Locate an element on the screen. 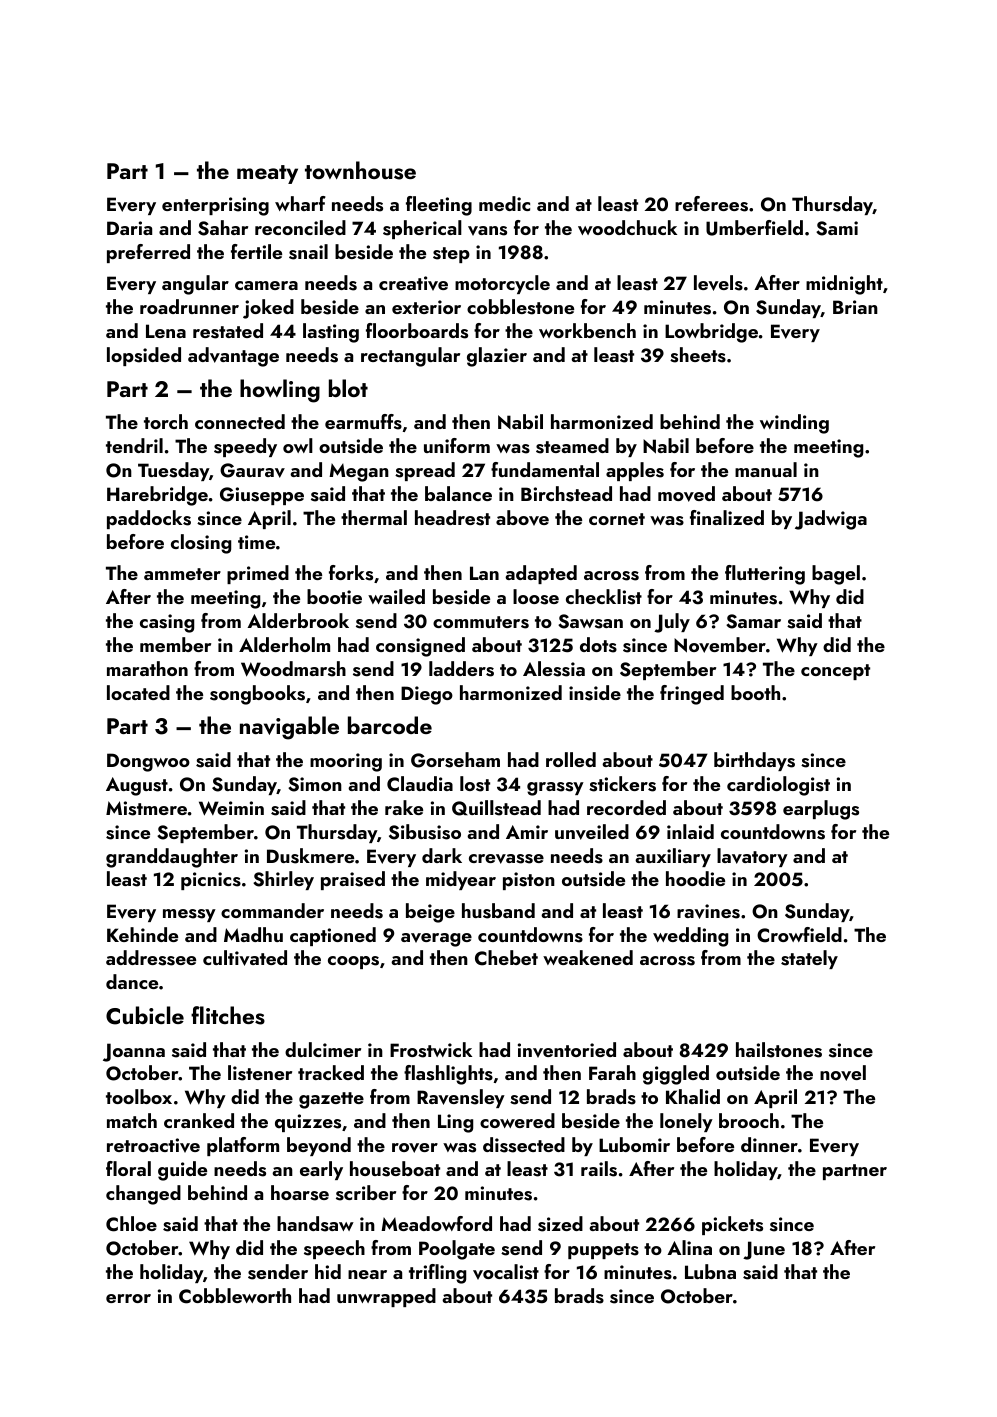 Image resolution: width=997 pixels, height=1417 pixels. ladders is located at coordinates (461, 669).
